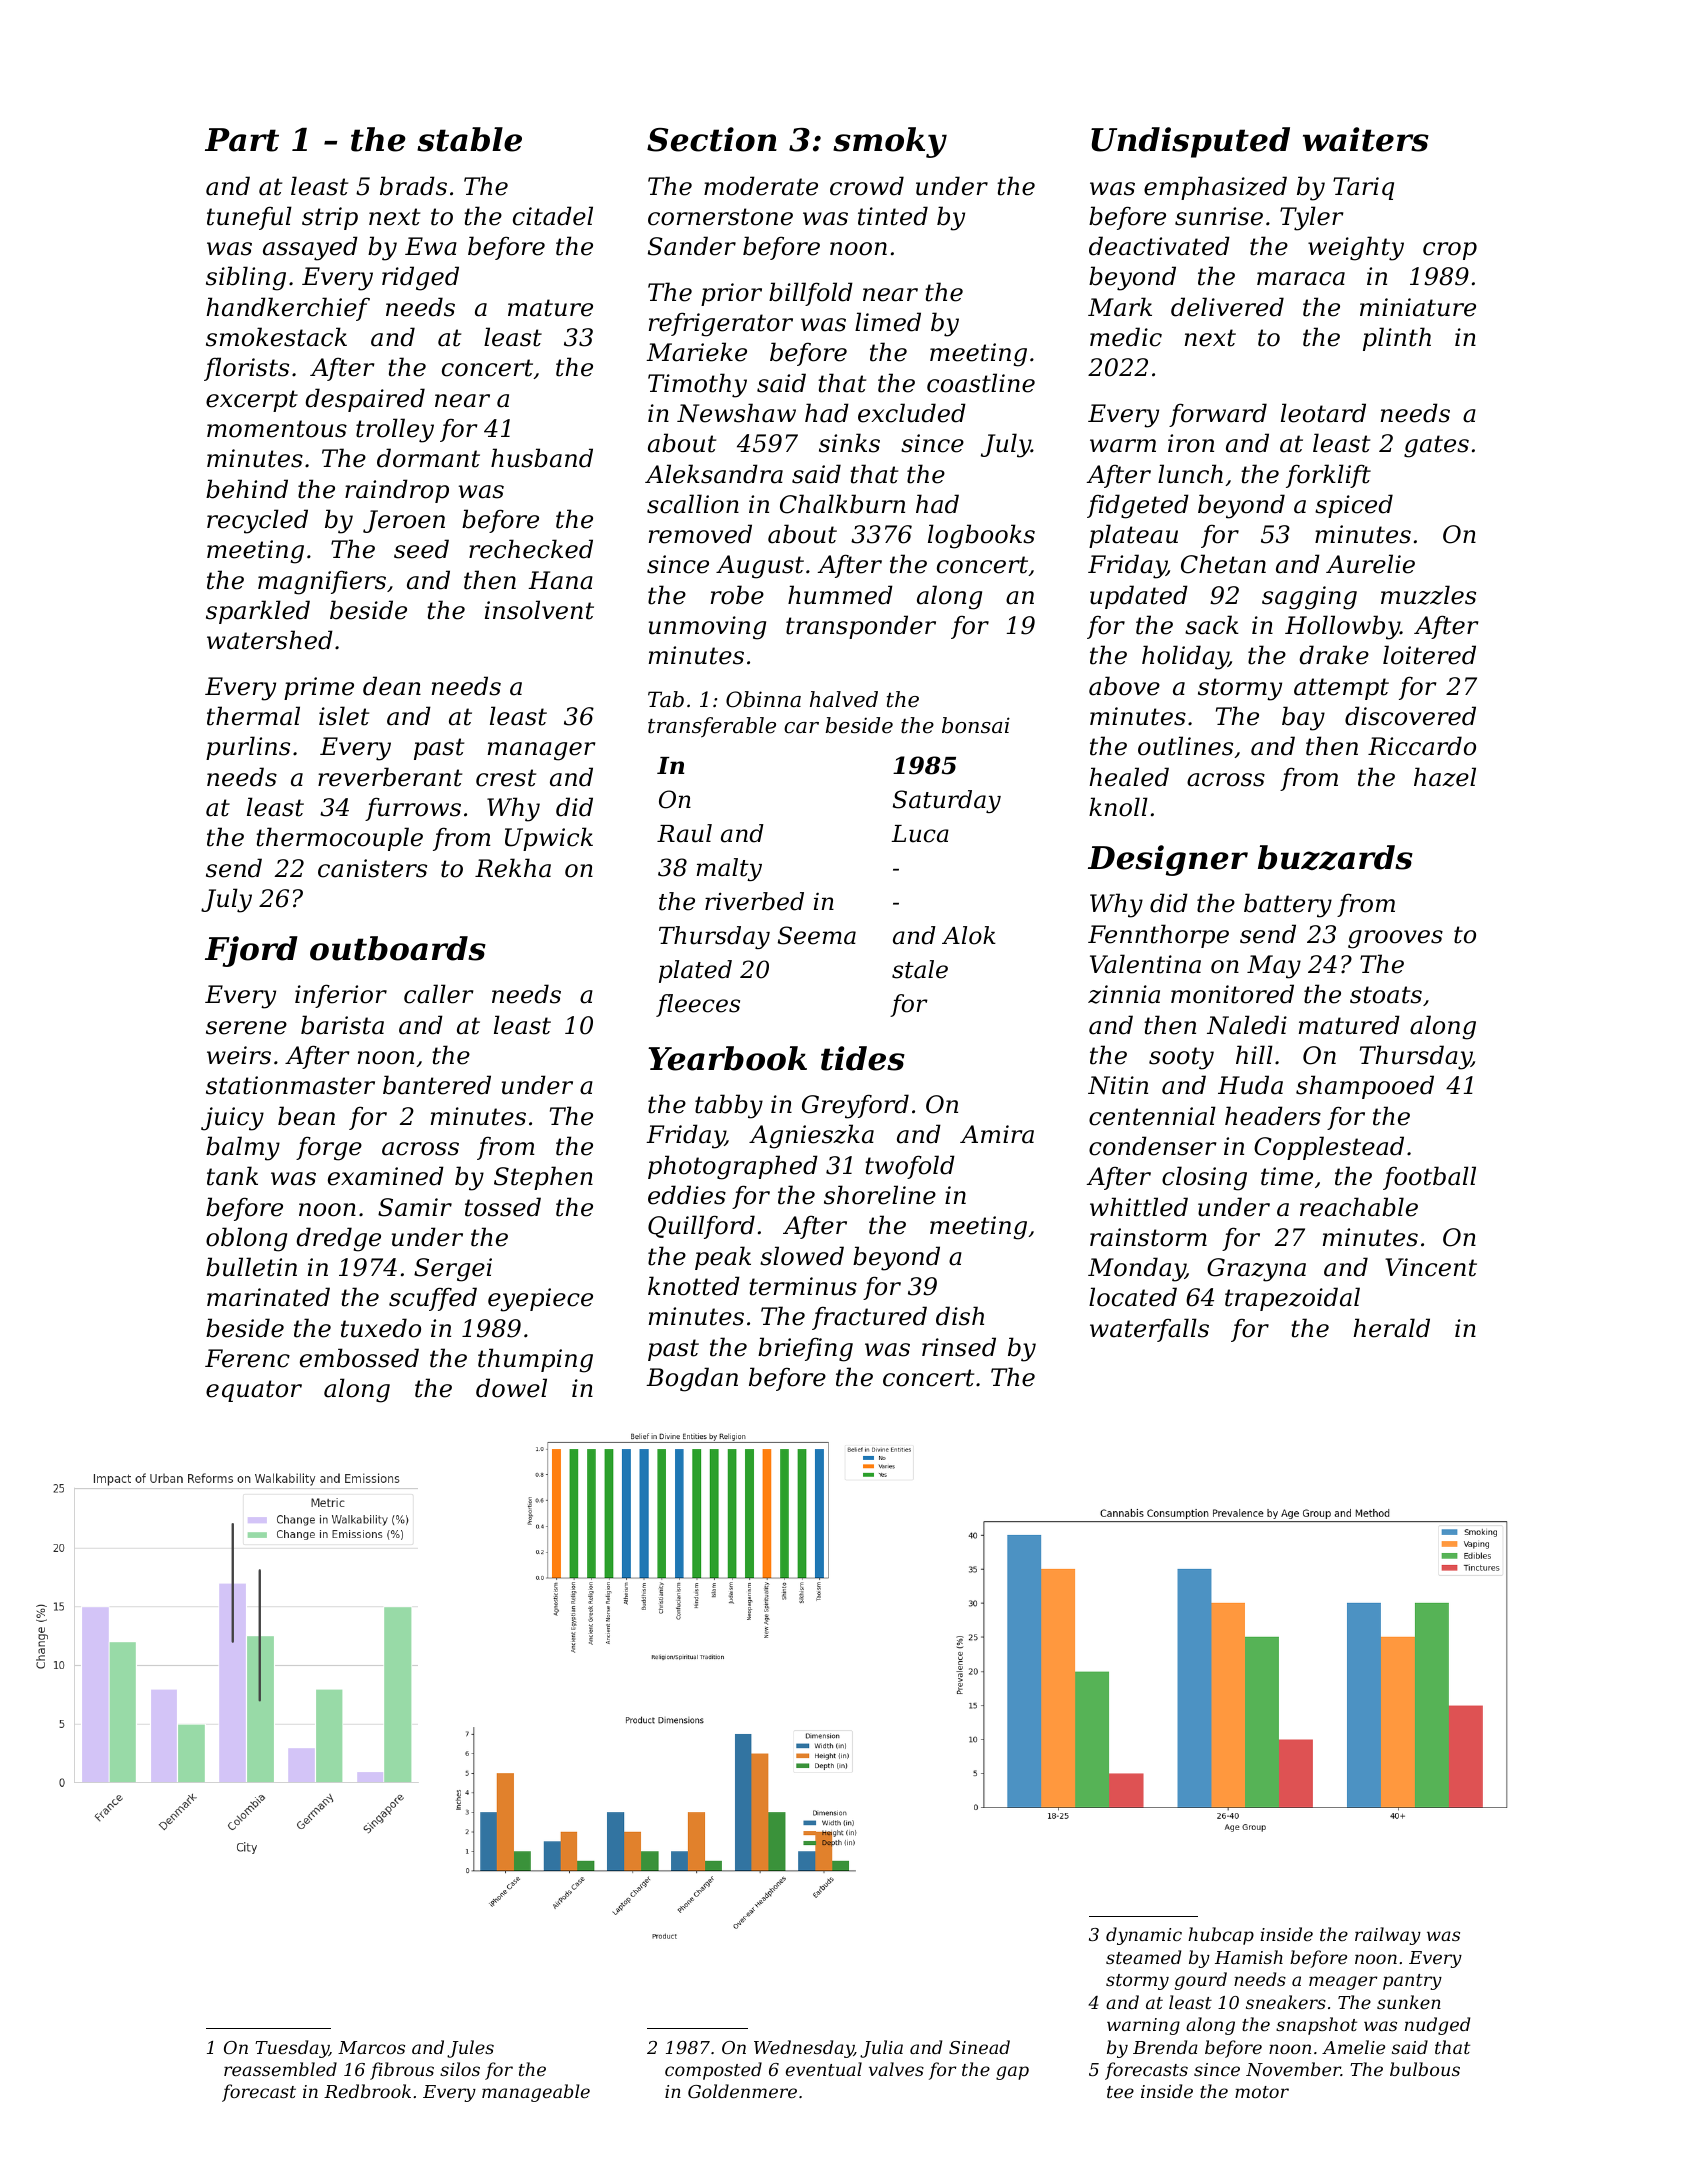 This image has width=1683, height=2178. I want to click on herald, so click(1392, 1328).
